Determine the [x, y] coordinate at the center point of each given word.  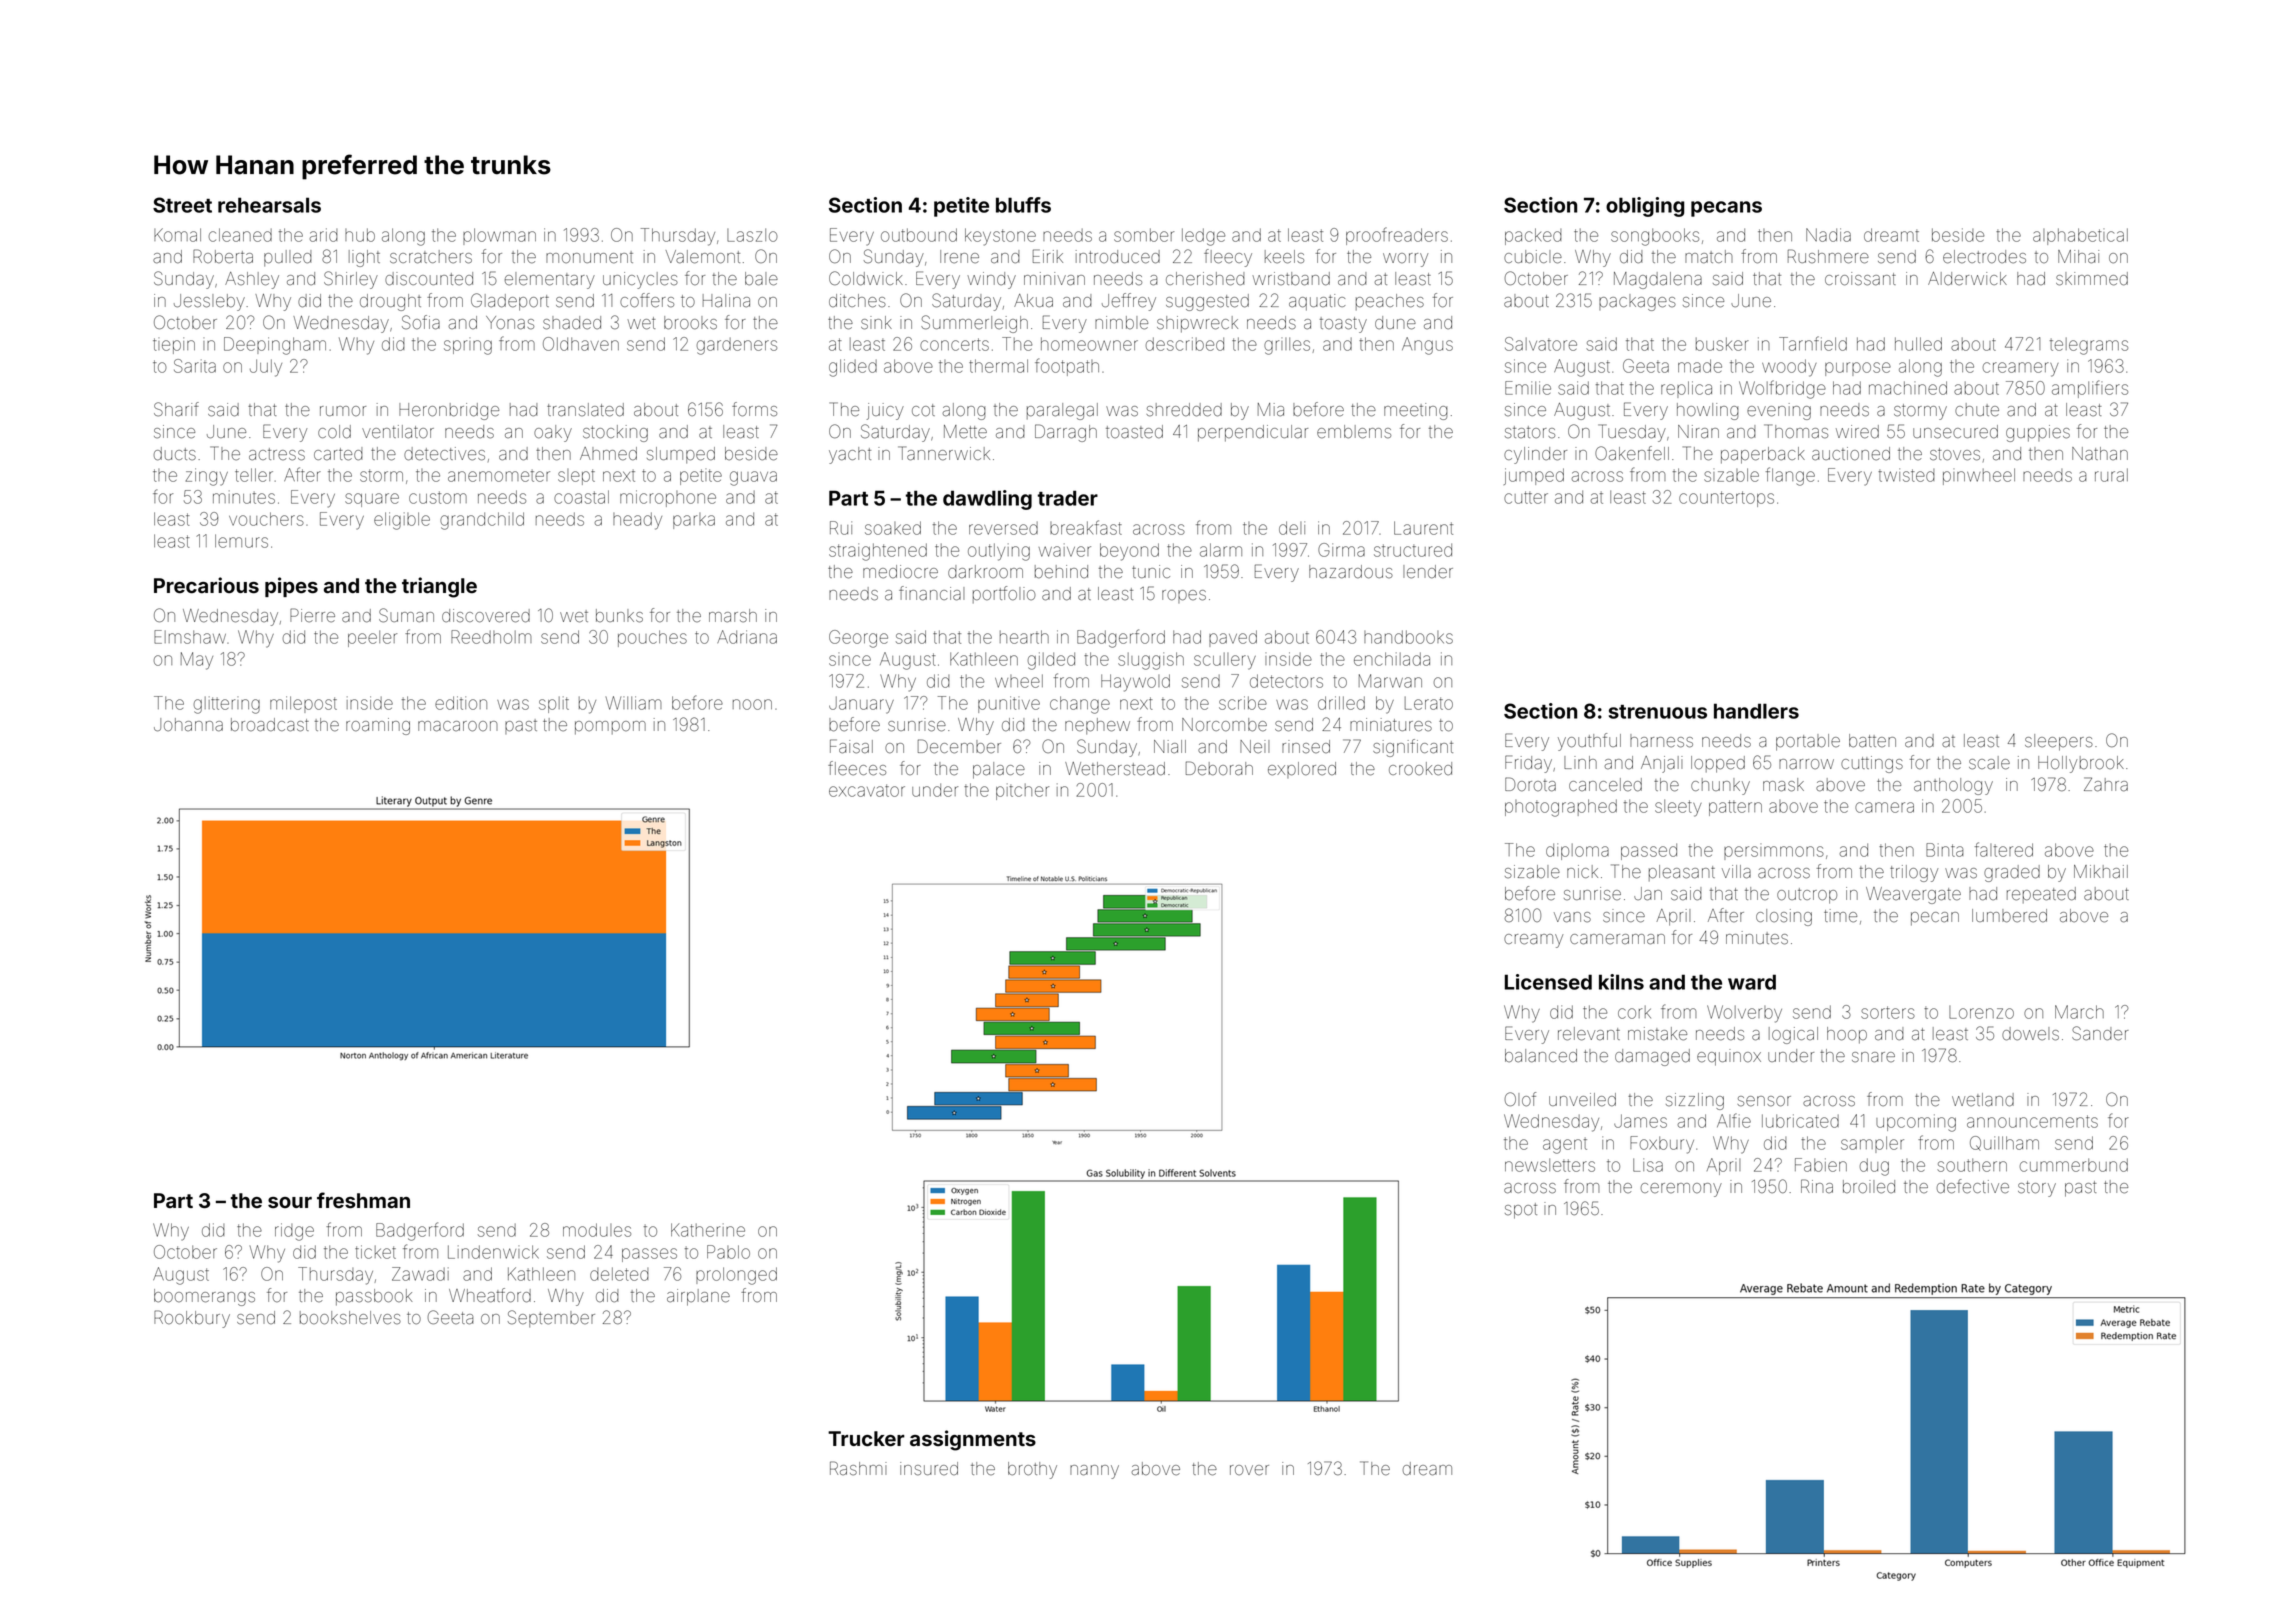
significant [1413, 748]
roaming [378, 726]
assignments [973, 1440]
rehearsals [269, 205]
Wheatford [490, 1295]
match [1709, 256]
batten [1872, 740]
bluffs [1023, 205]
